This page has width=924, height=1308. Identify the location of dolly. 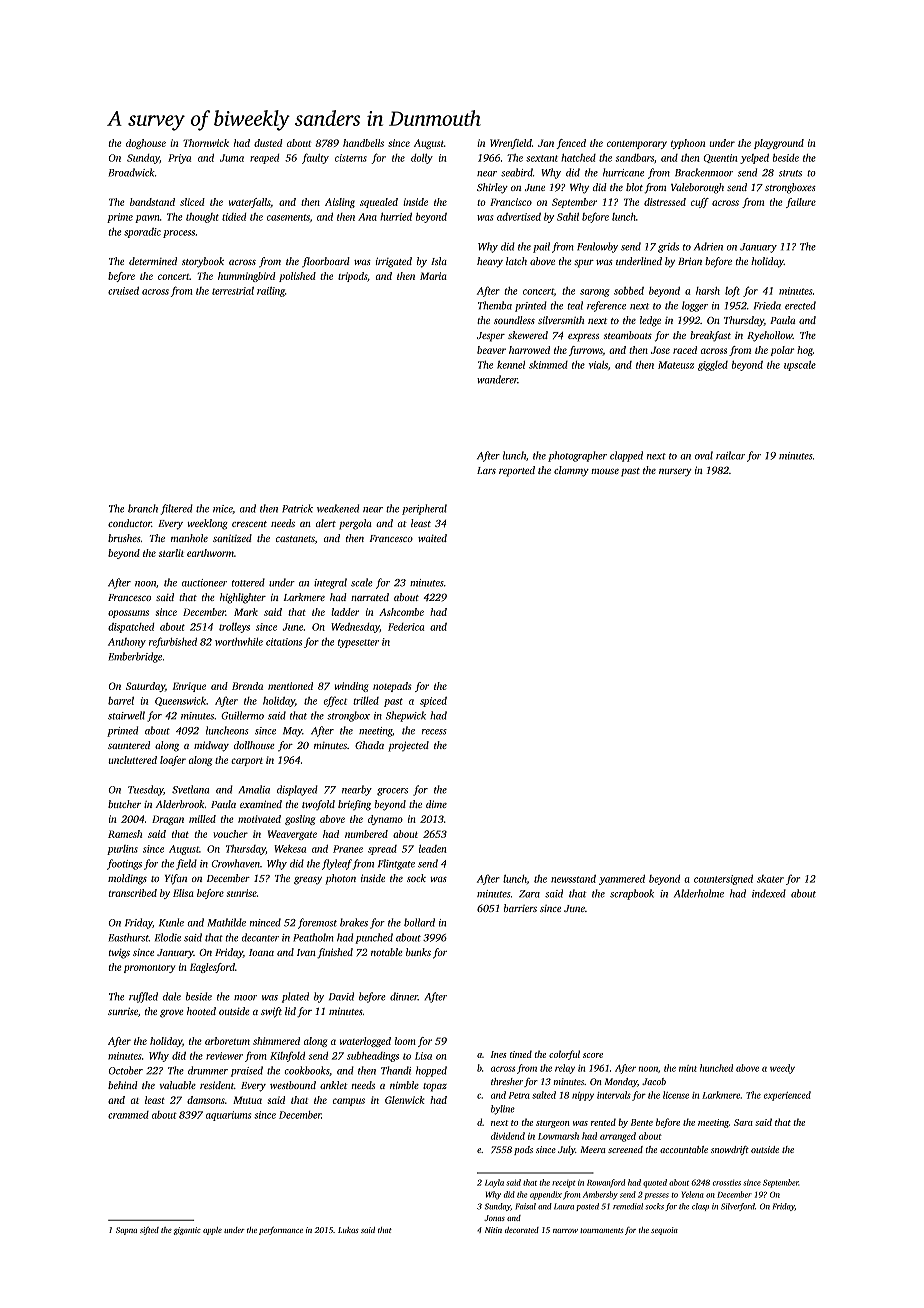
(422, 159).
